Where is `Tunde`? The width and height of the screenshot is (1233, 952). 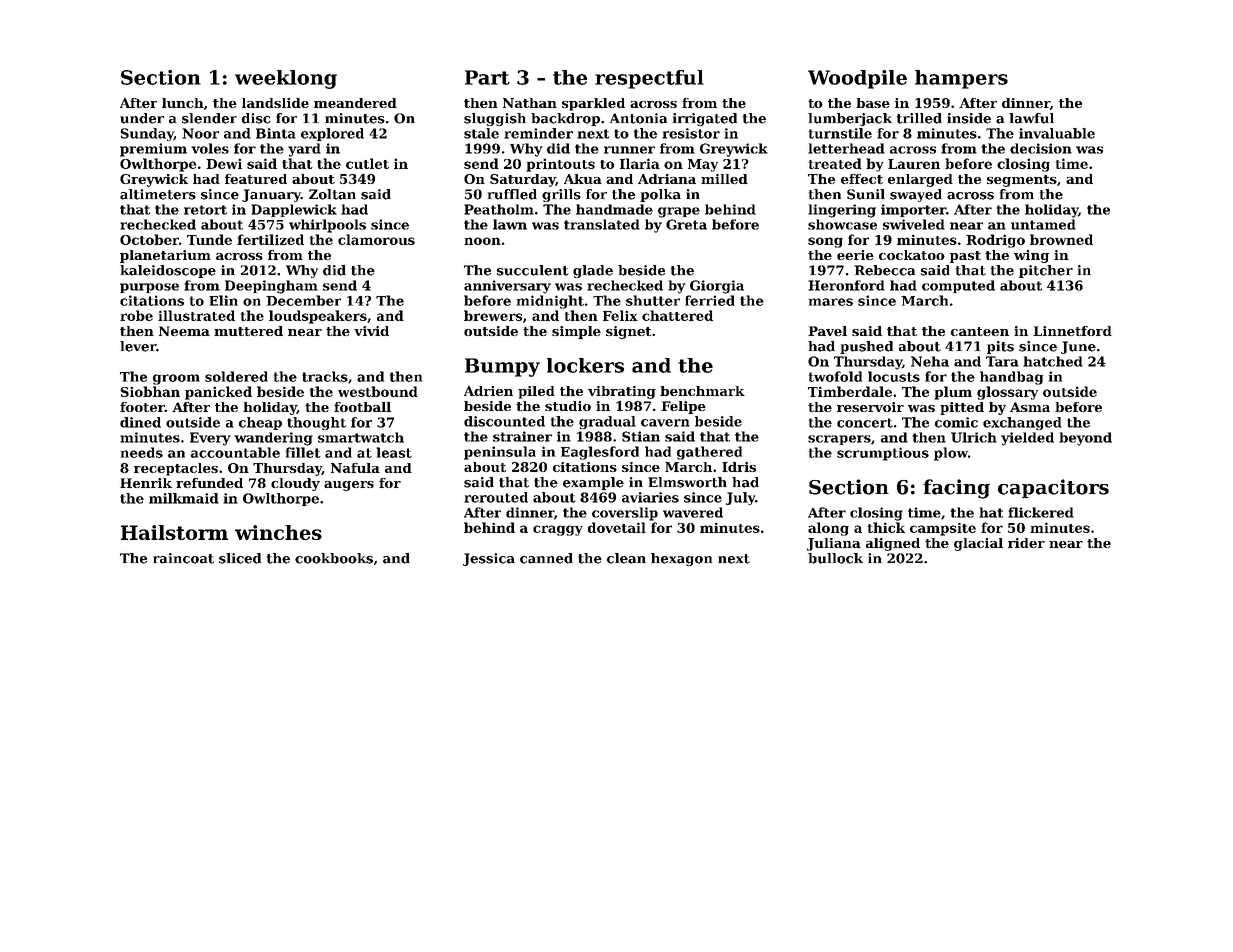
Tunde is located at coordinates (209, 239).
